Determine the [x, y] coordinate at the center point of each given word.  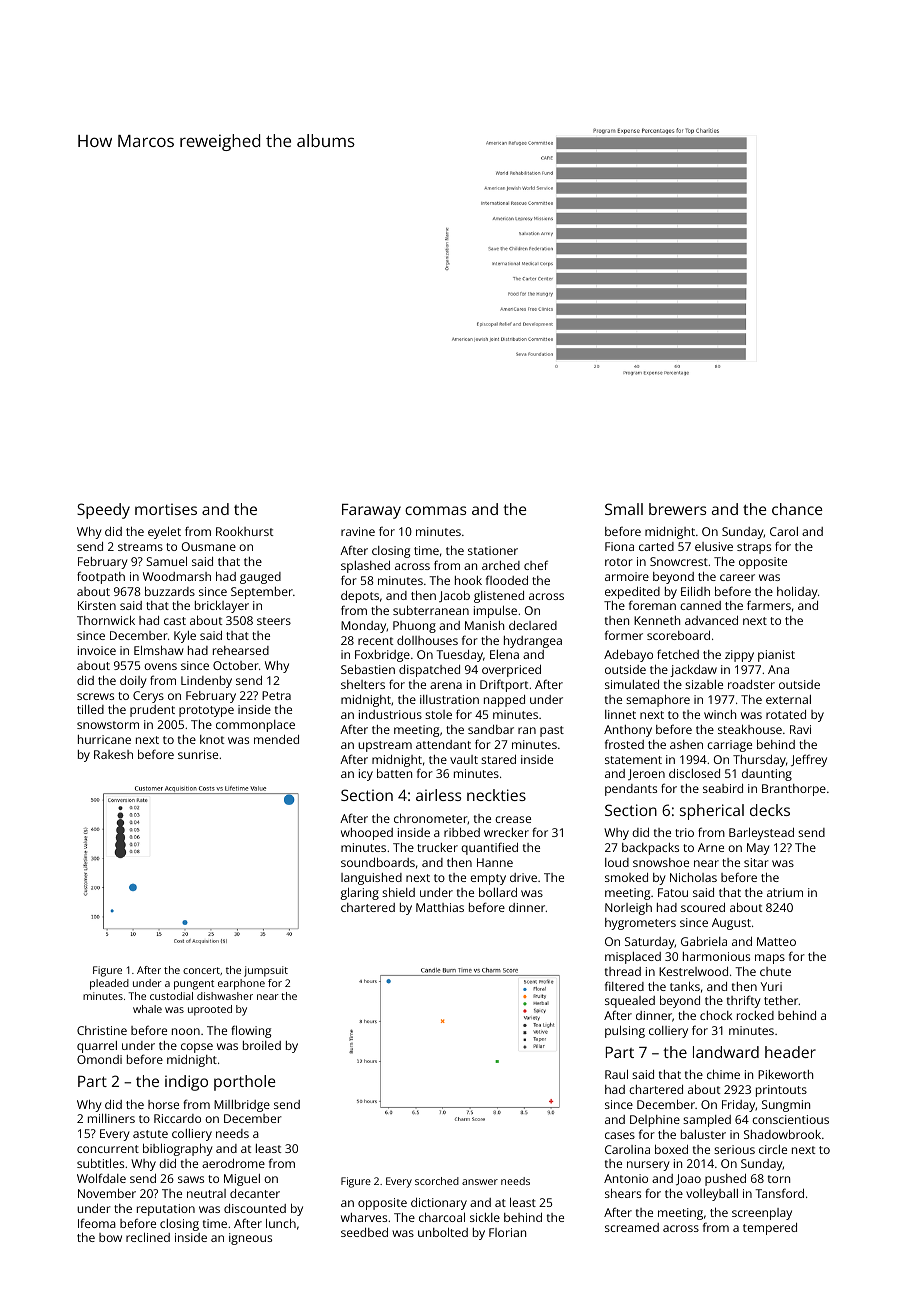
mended [276, 739]
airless [438, 795]
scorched [437, 1181]
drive [523, 877]
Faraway [371, 511]
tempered [770, 1229]
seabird [723, 788]
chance [797, 509]
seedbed [364, 1232]
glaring [360, 893]
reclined [148, 1237]
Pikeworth [785, 1074]
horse [163, 1104]
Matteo [776, 941]
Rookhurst [244, 531]
